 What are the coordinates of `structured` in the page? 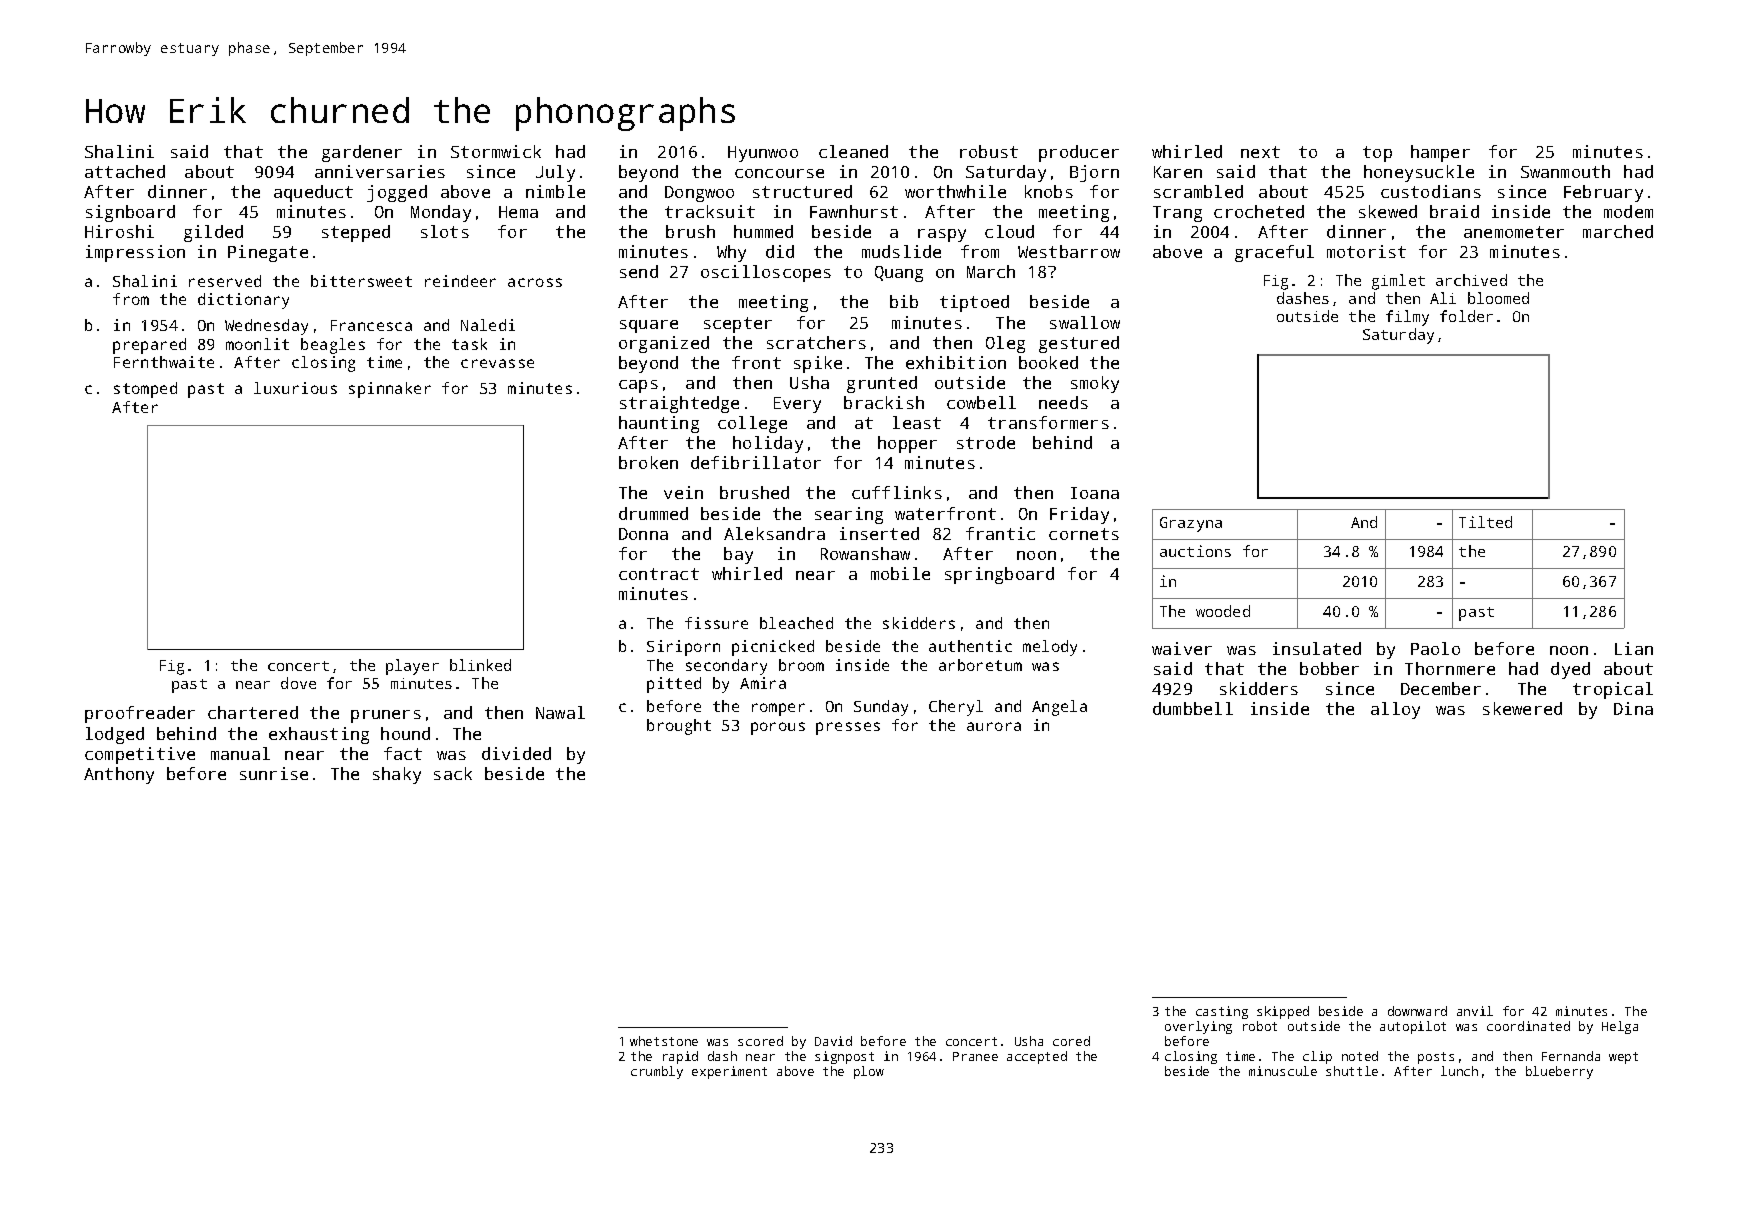 It's located at (802, 191).
